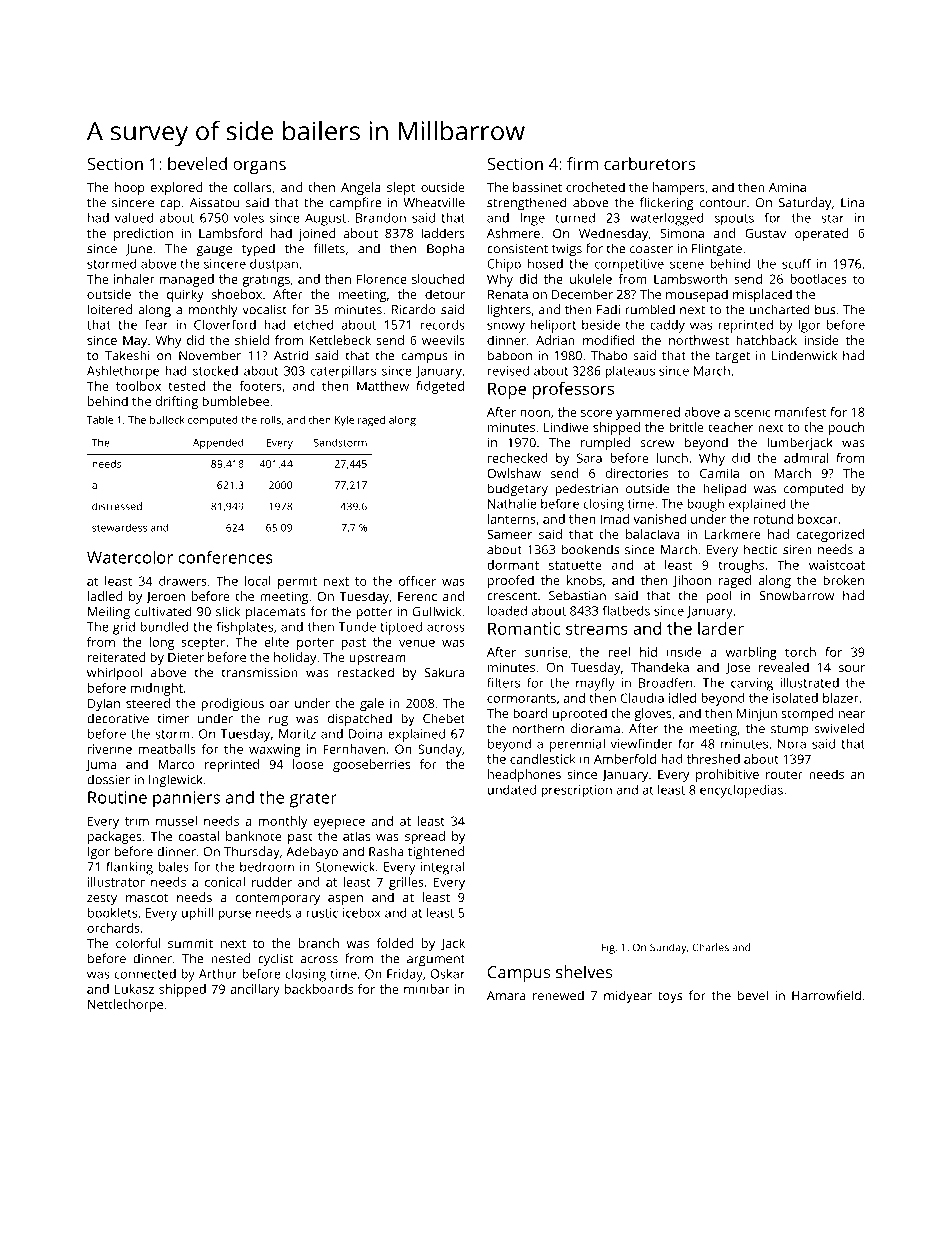  What do you see at coordinates (597, 629) in the screenshot?
I see `streams` at bounding box center [597, 629].
